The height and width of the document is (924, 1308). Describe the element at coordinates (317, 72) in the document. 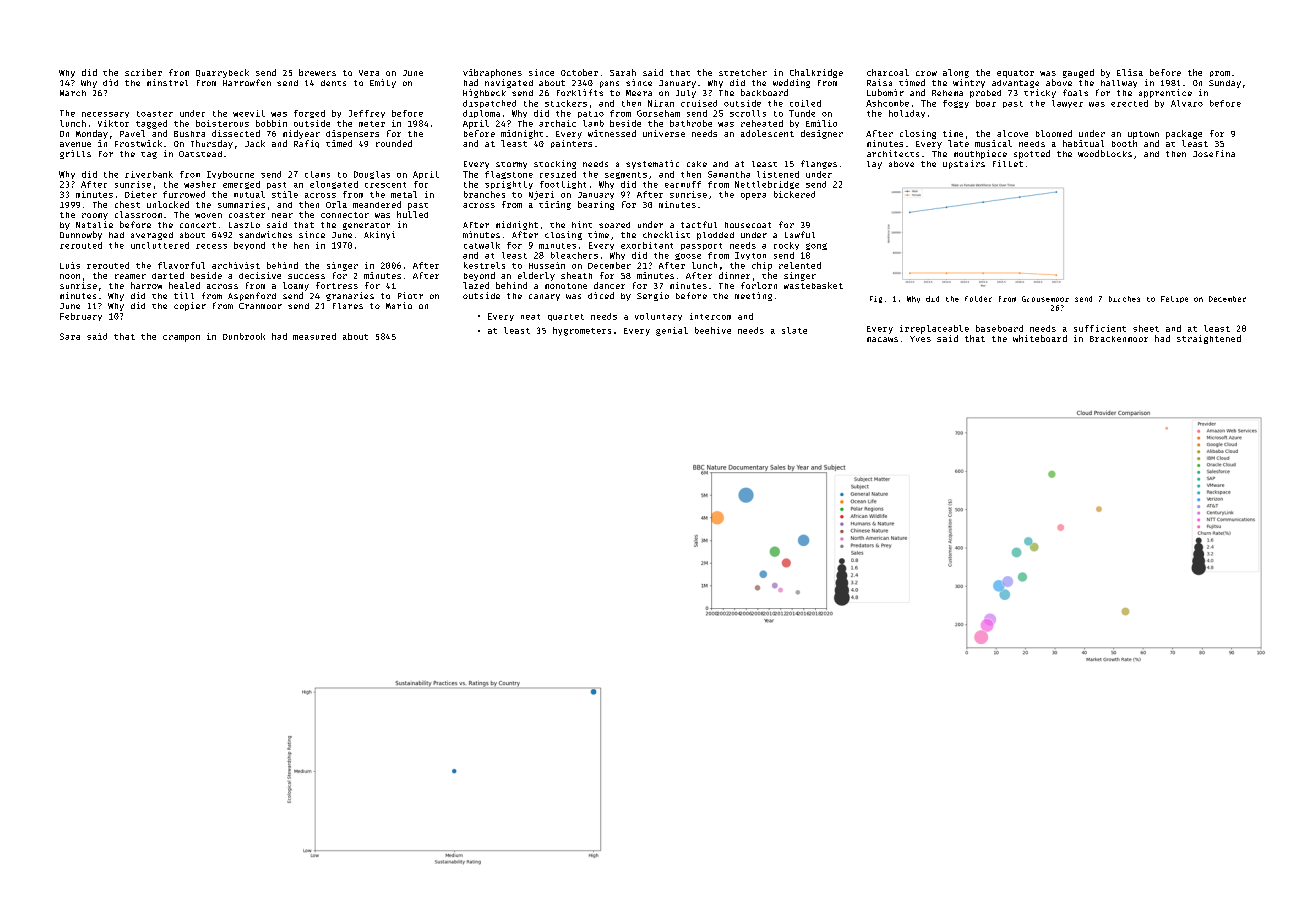

I see `brewers` at that location.
